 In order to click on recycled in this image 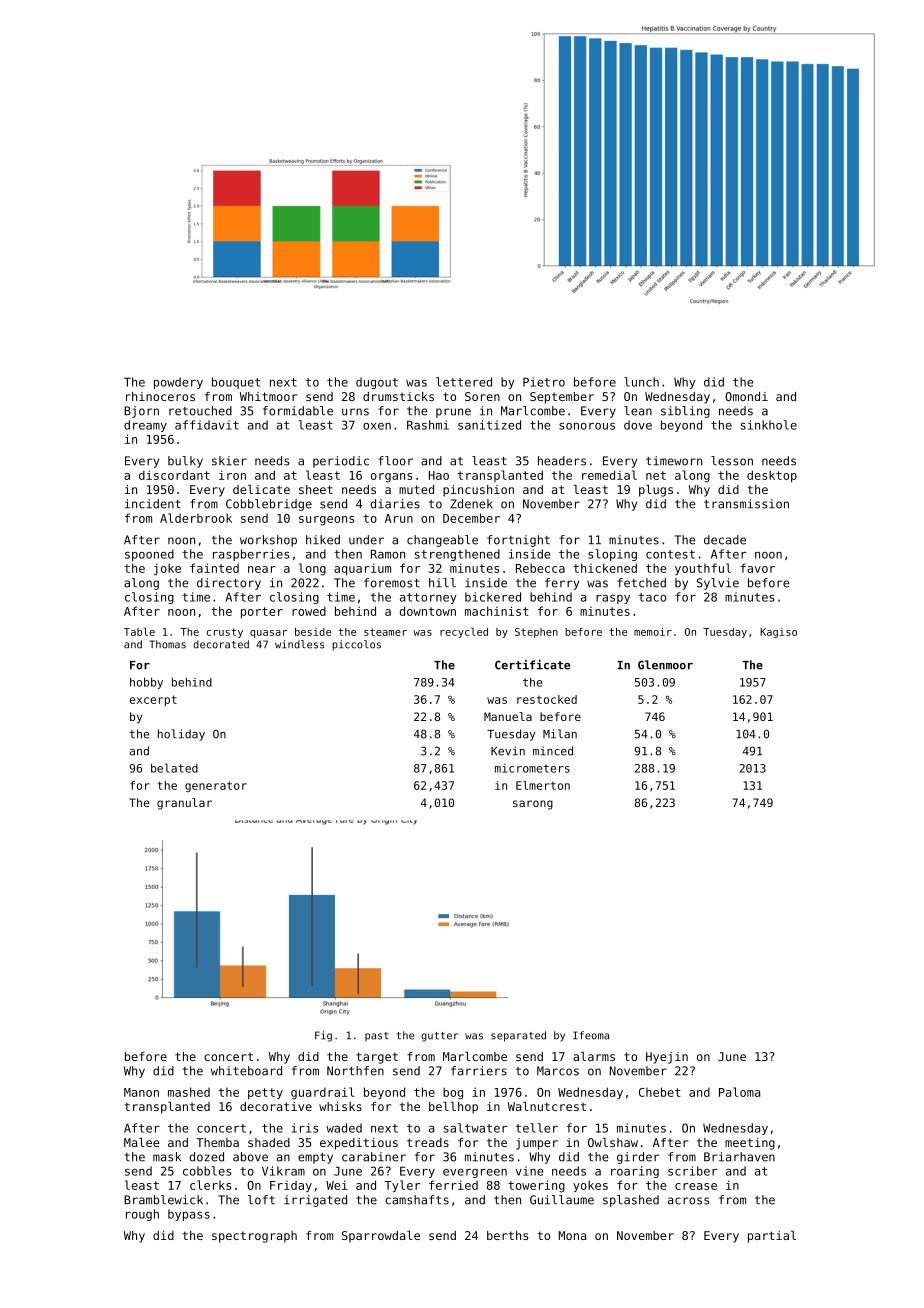, I will do `click(464, 632)`.
